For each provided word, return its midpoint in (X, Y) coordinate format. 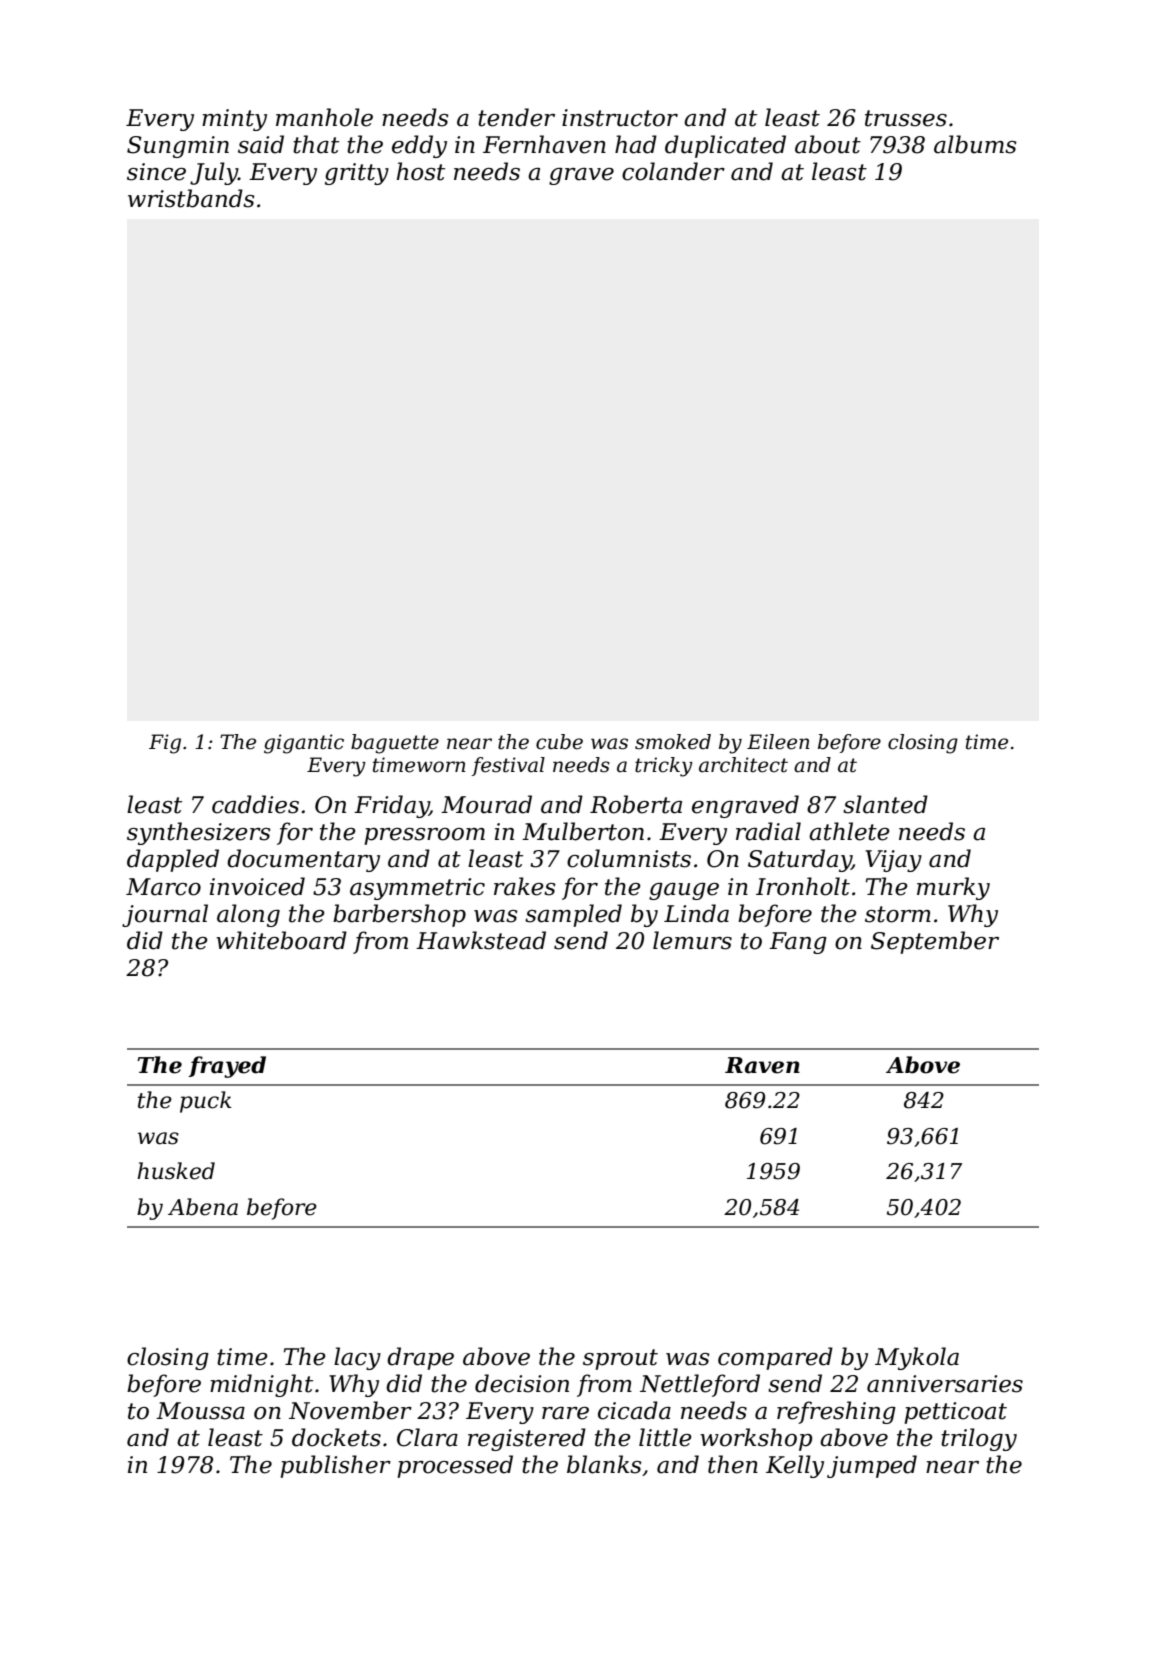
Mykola (917, 1358)
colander (673, 171)
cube (559, 742)
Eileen (778, 742)
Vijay (893, 861)
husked (176, 1171)
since (156, 172)
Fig (165, 744)
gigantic (304, 744)
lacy (357, 1358)
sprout (620, 1359)
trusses (906, 118)
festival (508, 766)
